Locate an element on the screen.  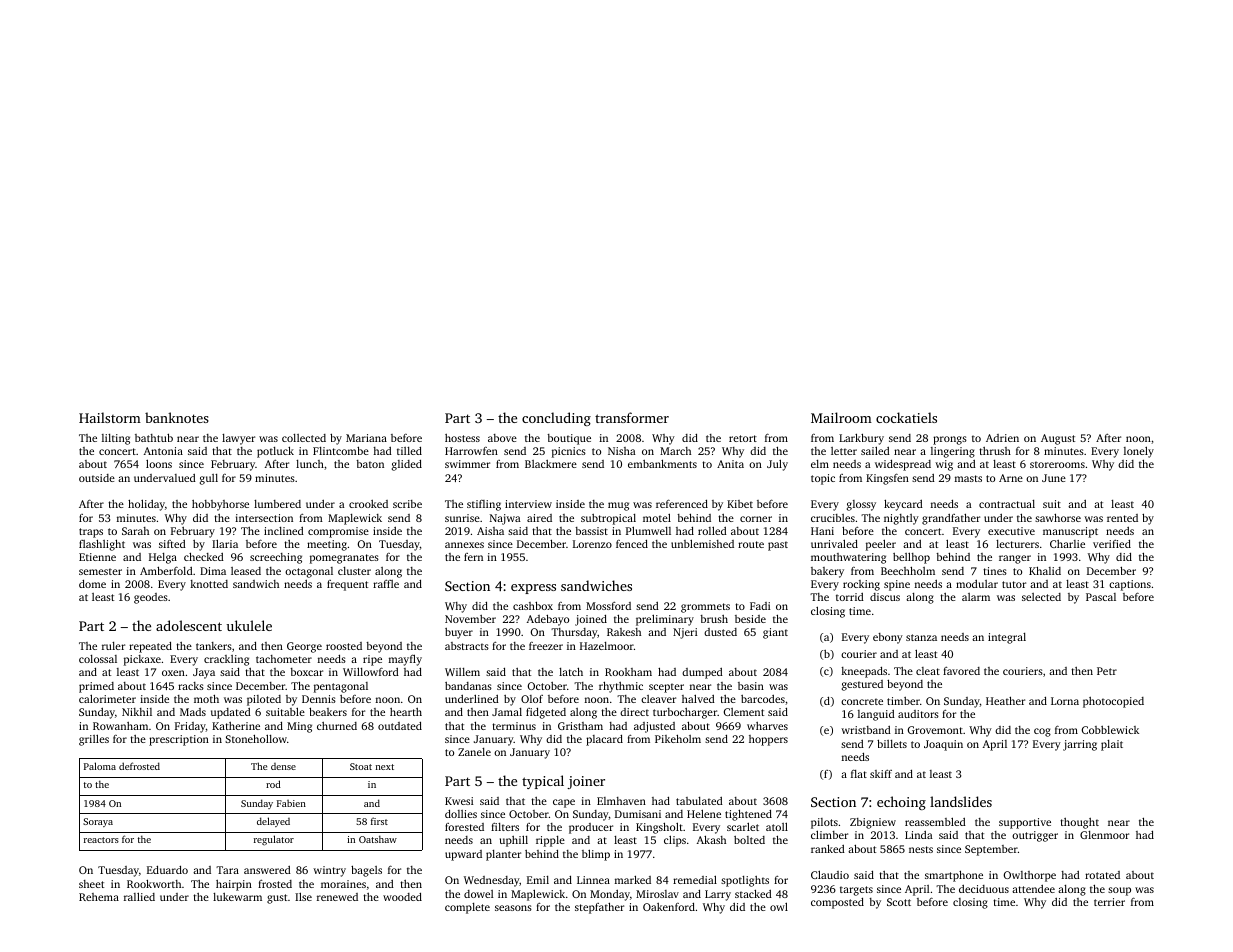
photocopied is located at coordinates (1113, 702).
